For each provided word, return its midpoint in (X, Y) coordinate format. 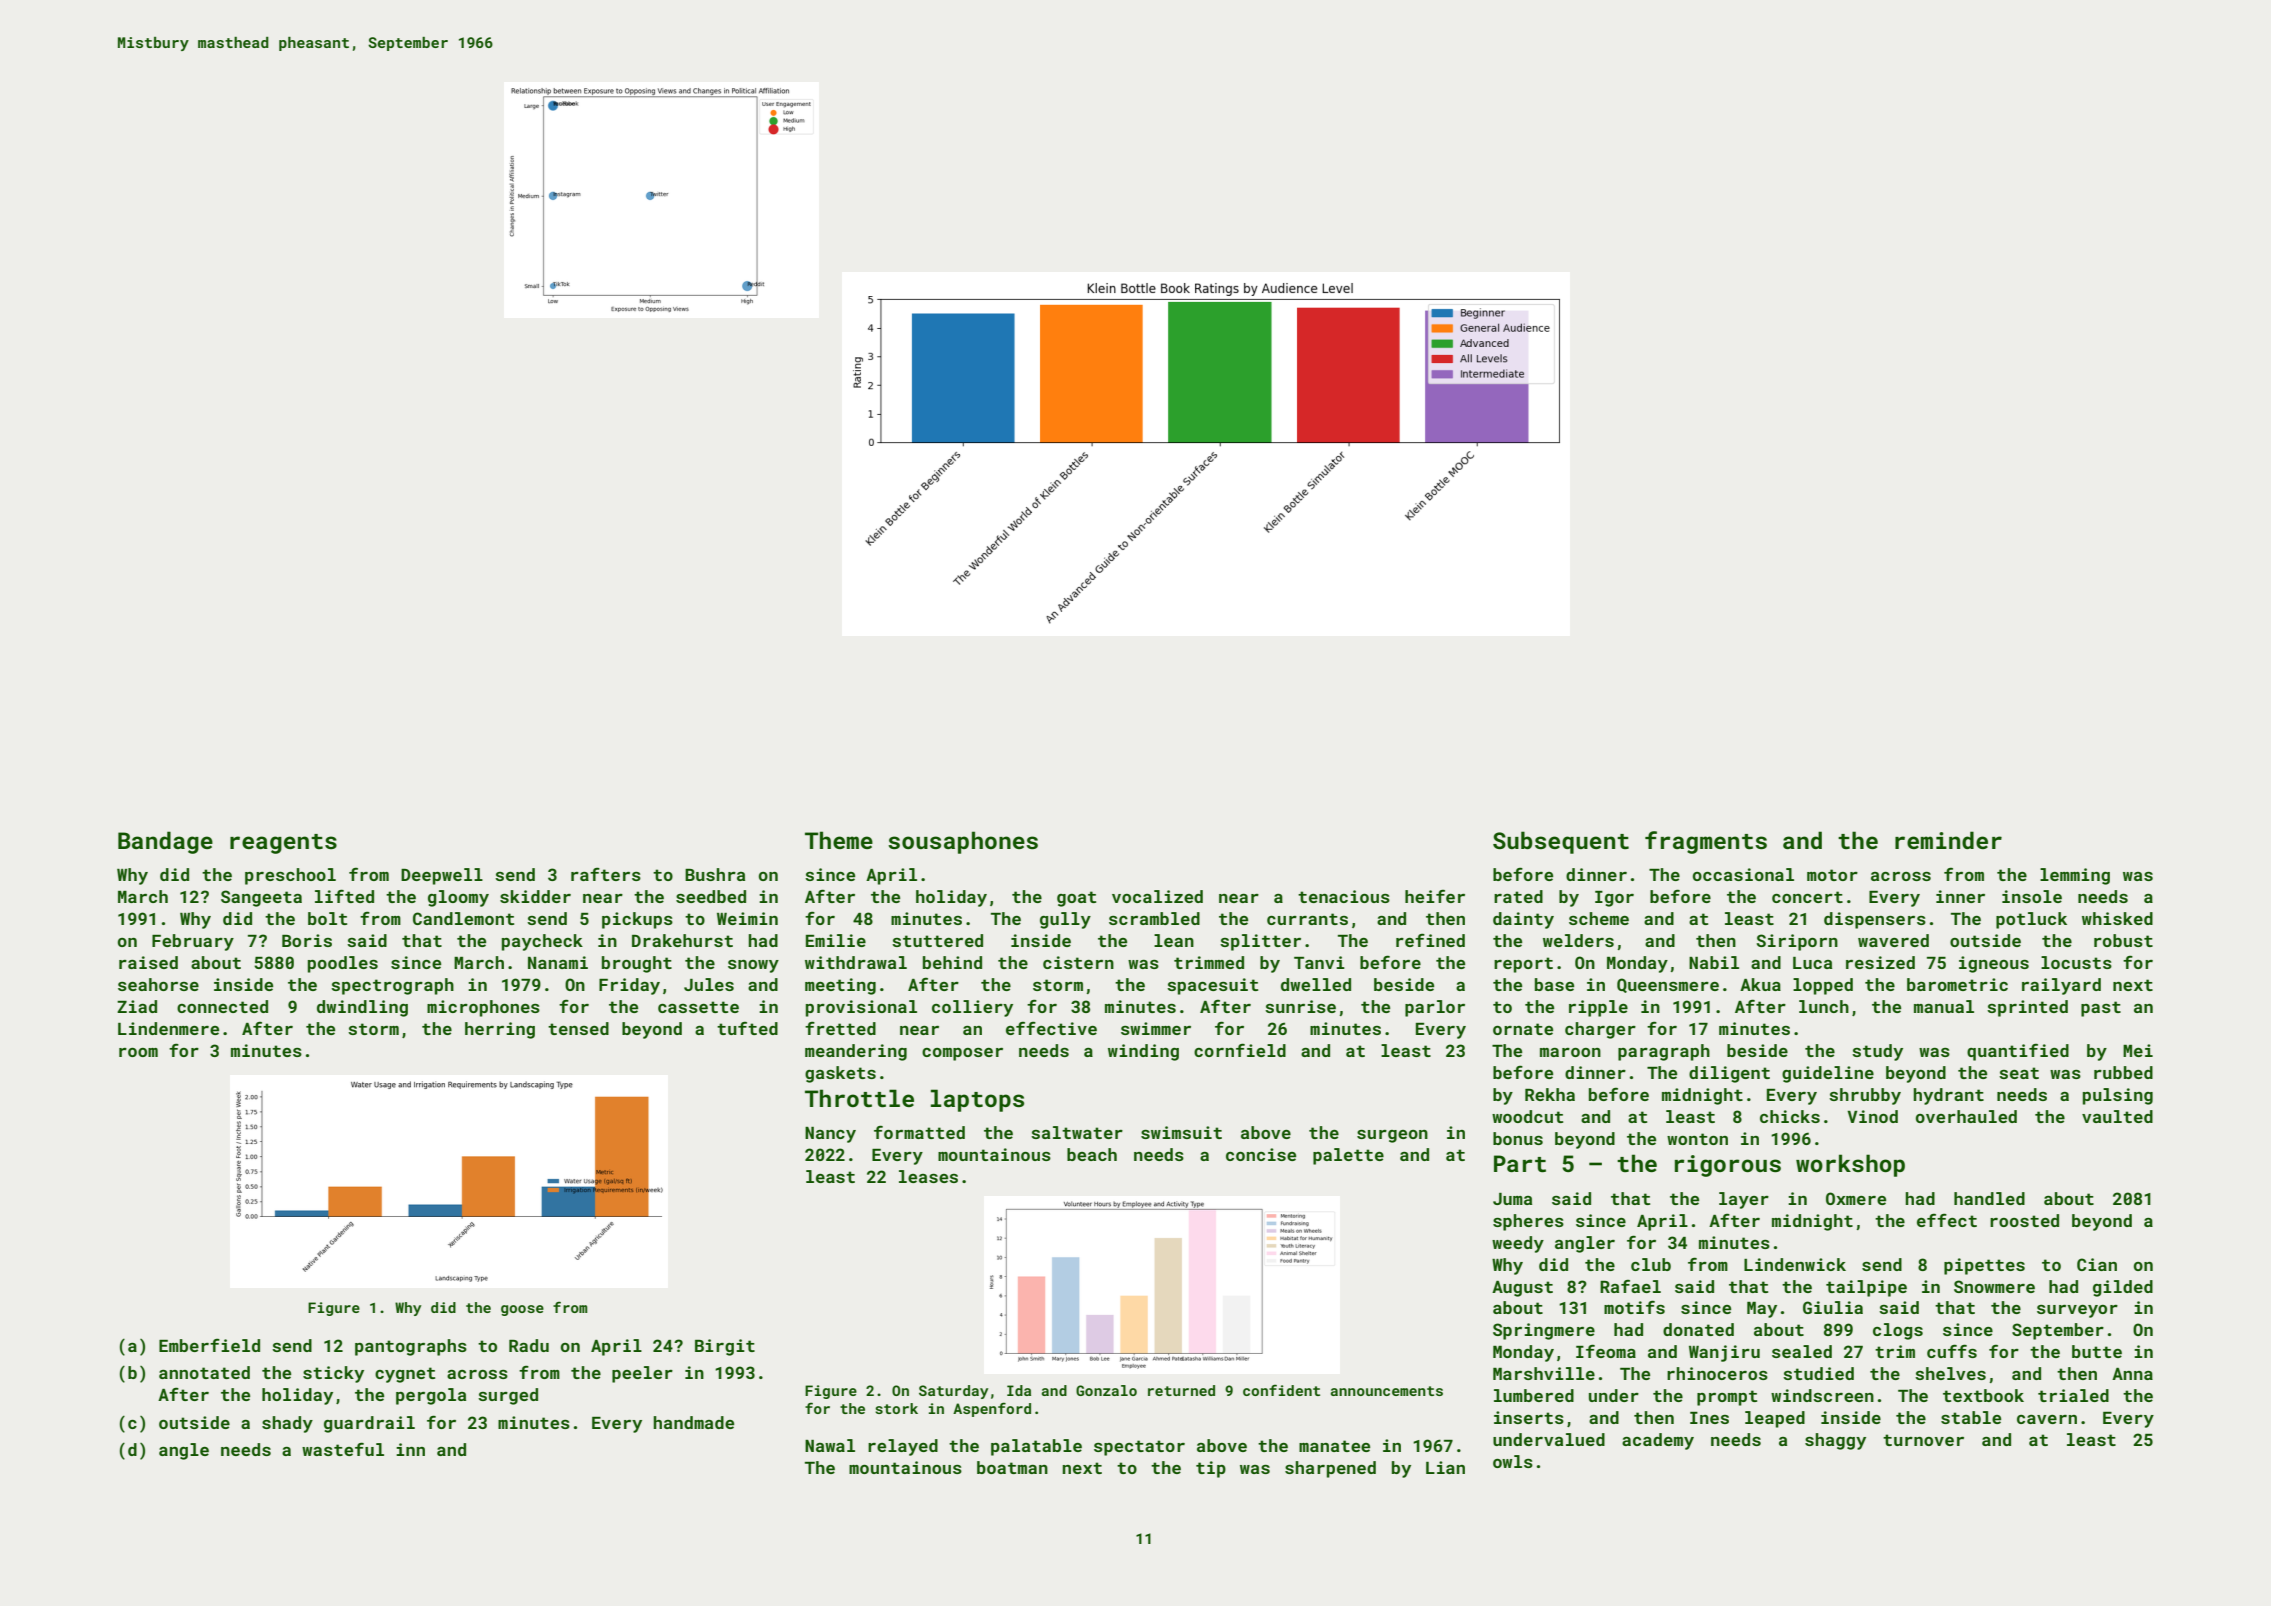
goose (522, 1310)
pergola (431, 1396)
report (1523, 965)
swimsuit (1181, 1132)
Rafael (1630, 1286)
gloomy (458, 898)
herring (500, 1030)
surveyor (2077, 1311)
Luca (1812, 963)
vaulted (2117, 1116)
